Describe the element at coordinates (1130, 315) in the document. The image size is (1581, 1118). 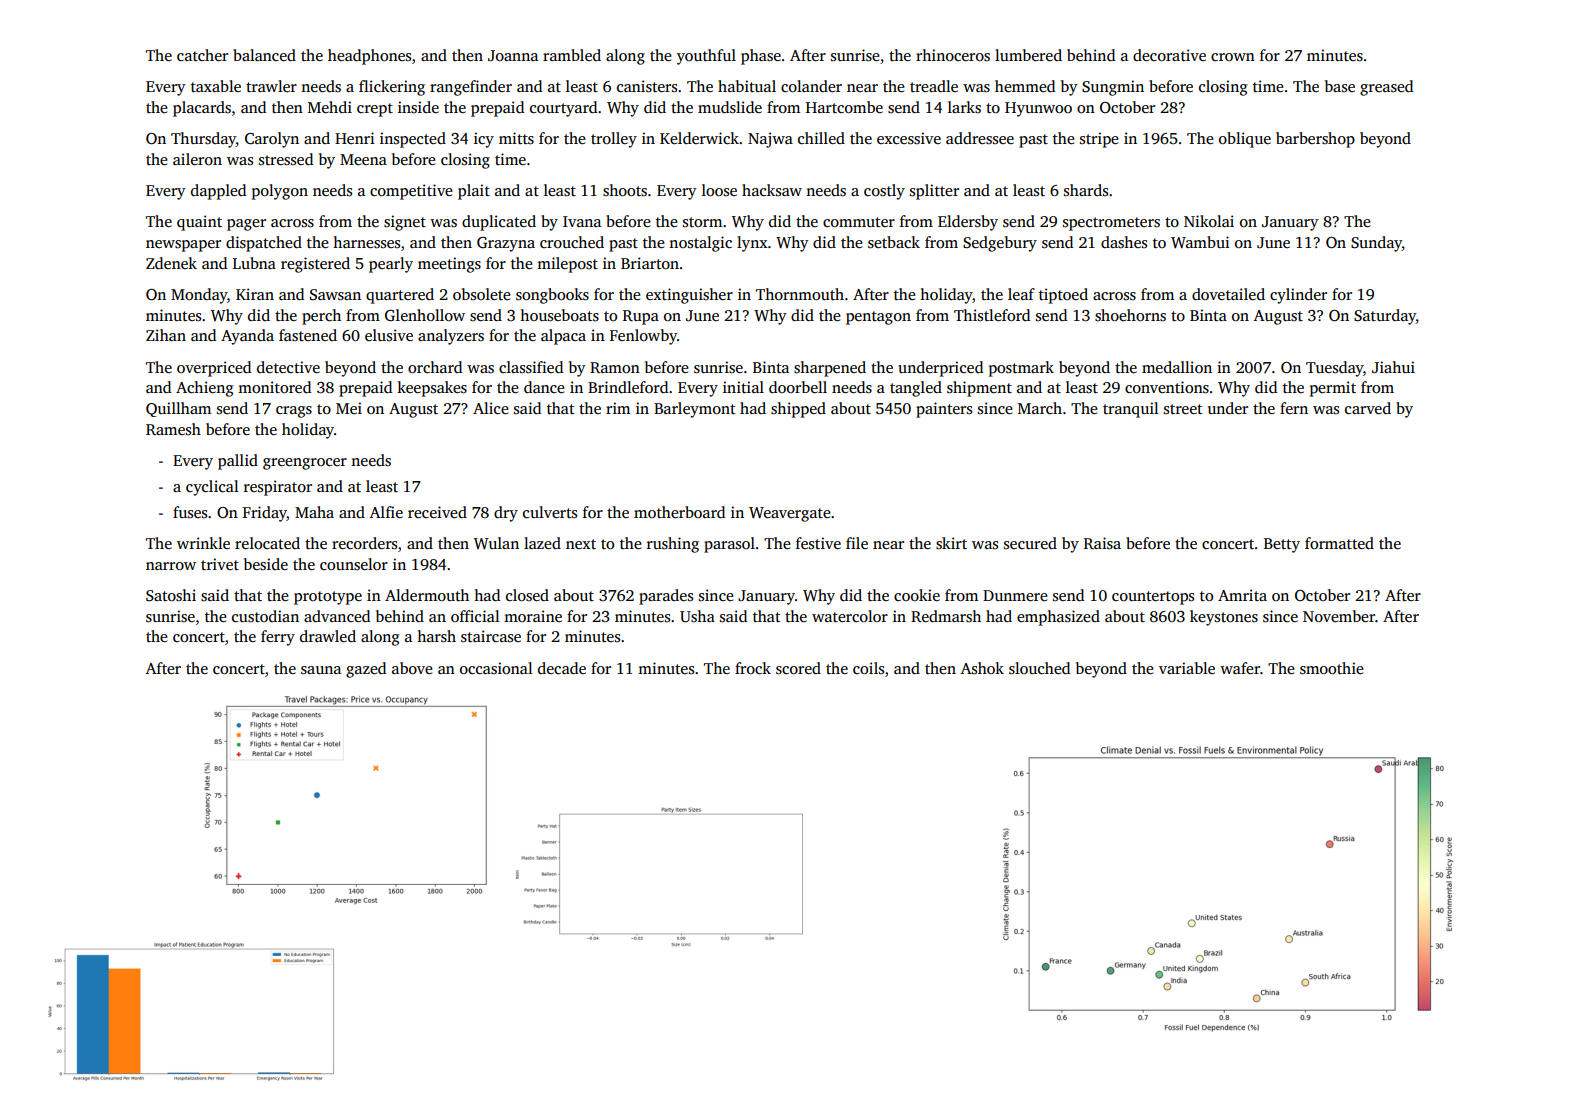
I see `shoehorns` at that location.
